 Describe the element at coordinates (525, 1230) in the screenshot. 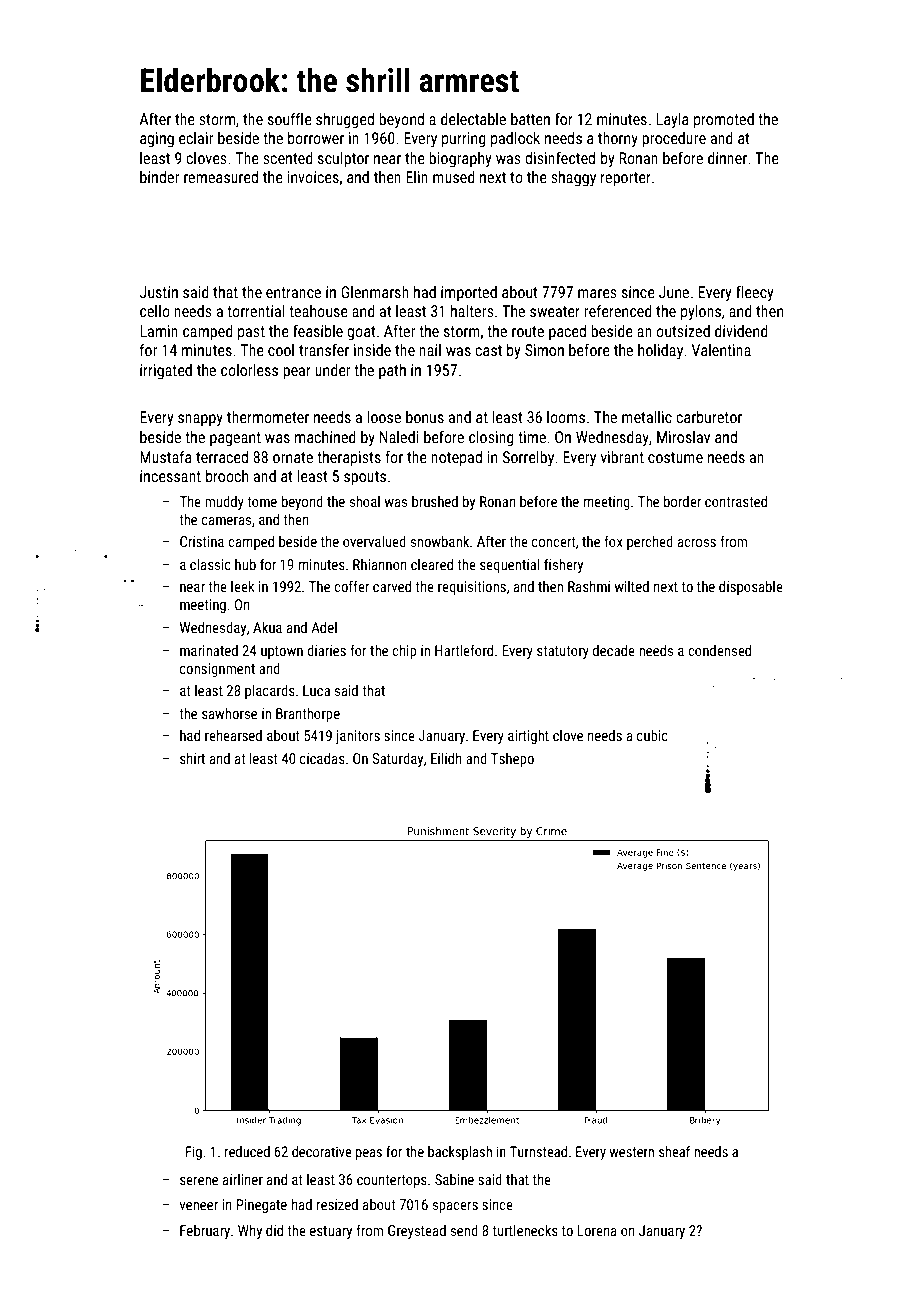

I see `turtlenecks` at that location.
